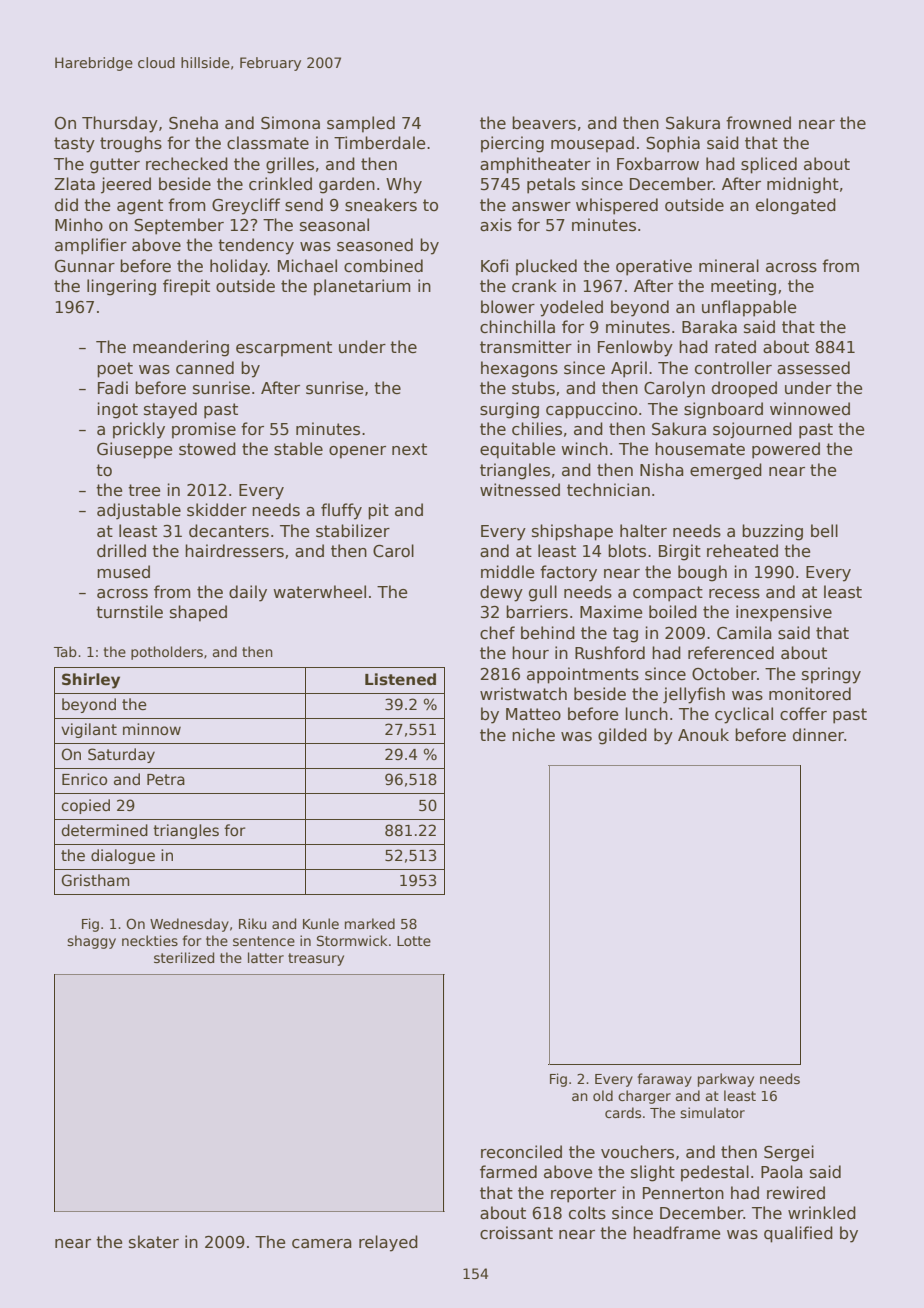 Image resolution: width=924 pixels, height=1308 pixels. I want to click on sampled, so click(361, 124).
